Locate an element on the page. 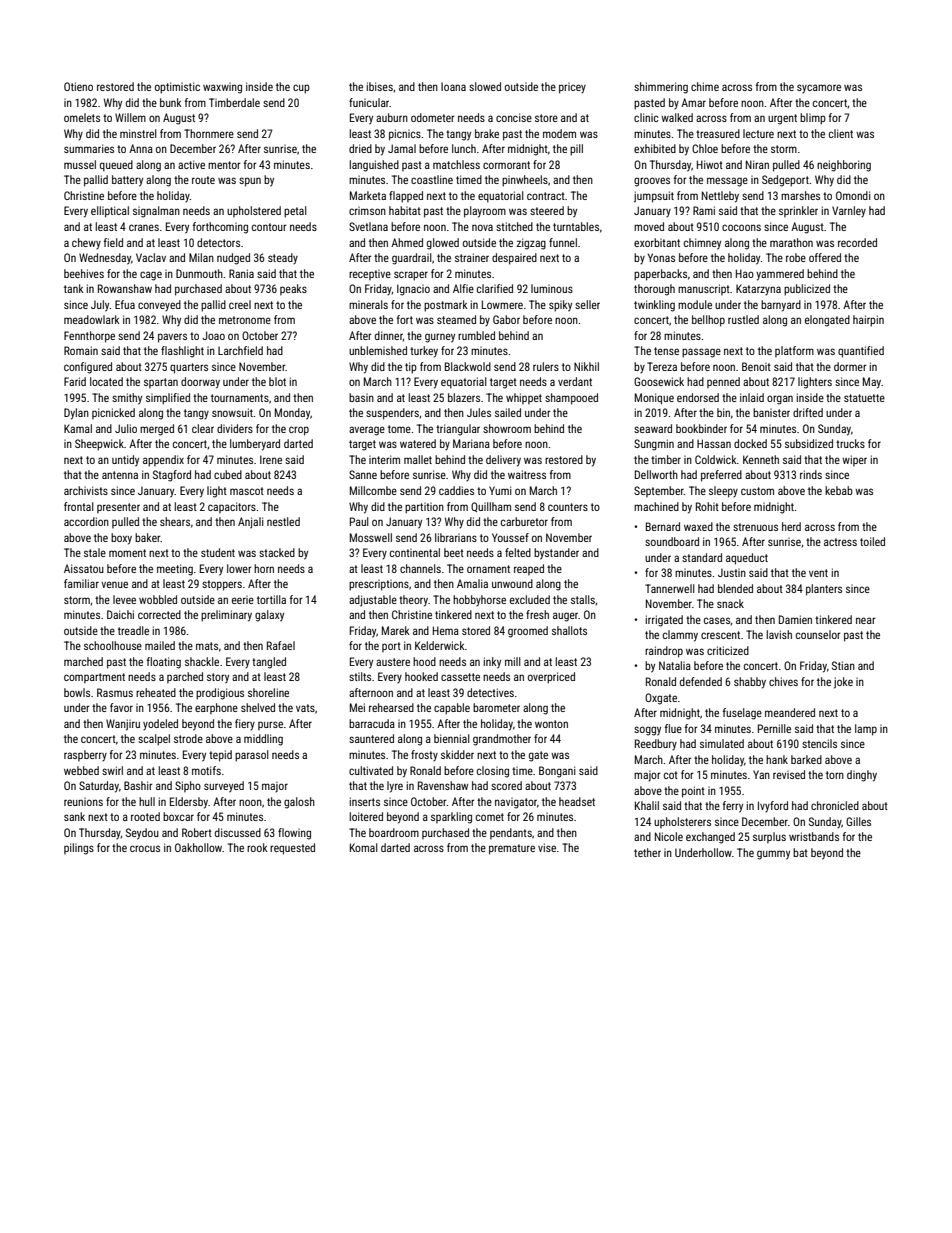 The width and height of the page is (952, 1233). rulers is located at coordinates (546, 366).
